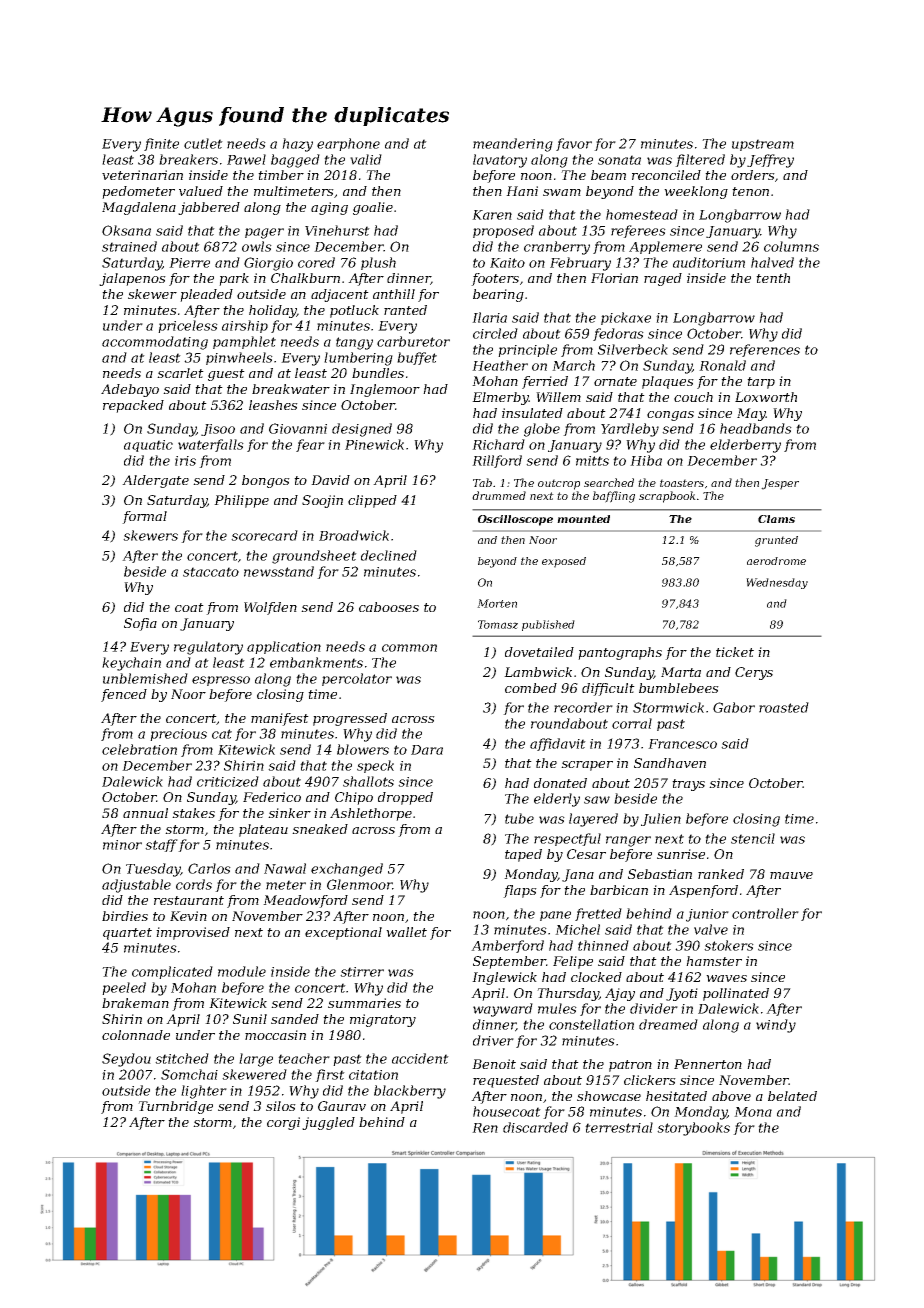  What do you see at coordinates (574, 144) in the screenshot?
I see `favor` at bounding box center [574, 144].
